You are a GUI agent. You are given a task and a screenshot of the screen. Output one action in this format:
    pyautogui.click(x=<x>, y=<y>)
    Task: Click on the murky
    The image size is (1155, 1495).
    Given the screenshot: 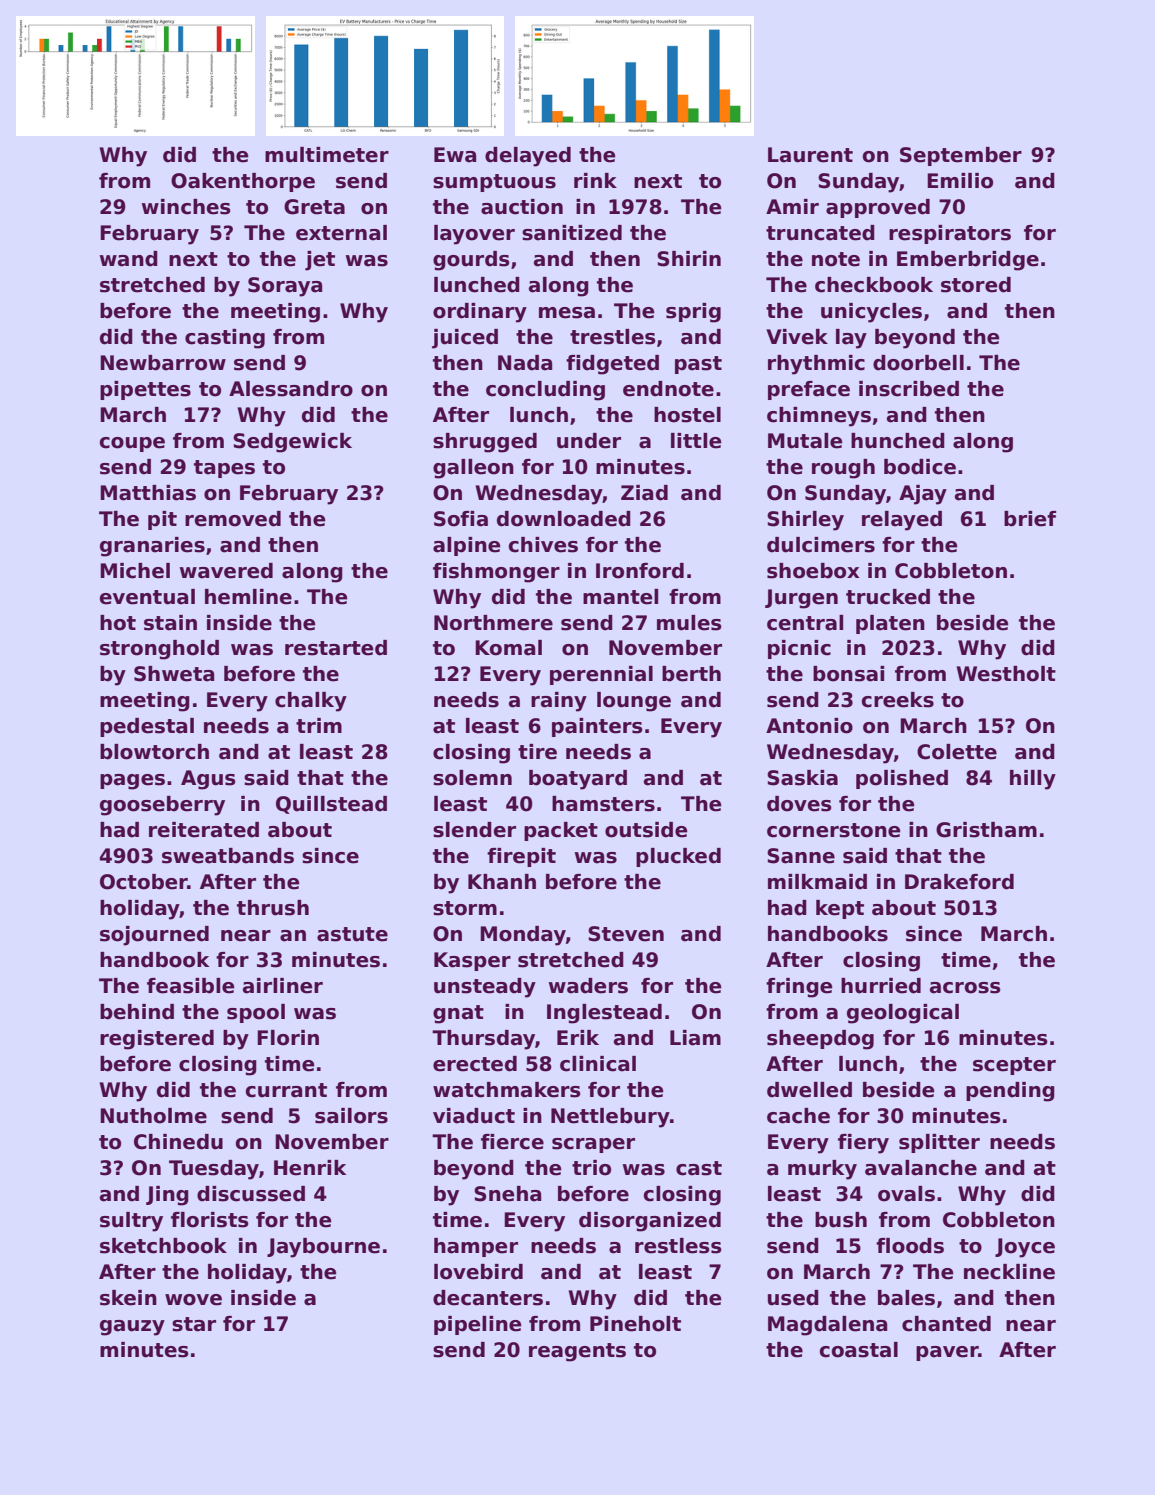 What is the action you would take?
    pyautogui.click(x=822, y=1170)
